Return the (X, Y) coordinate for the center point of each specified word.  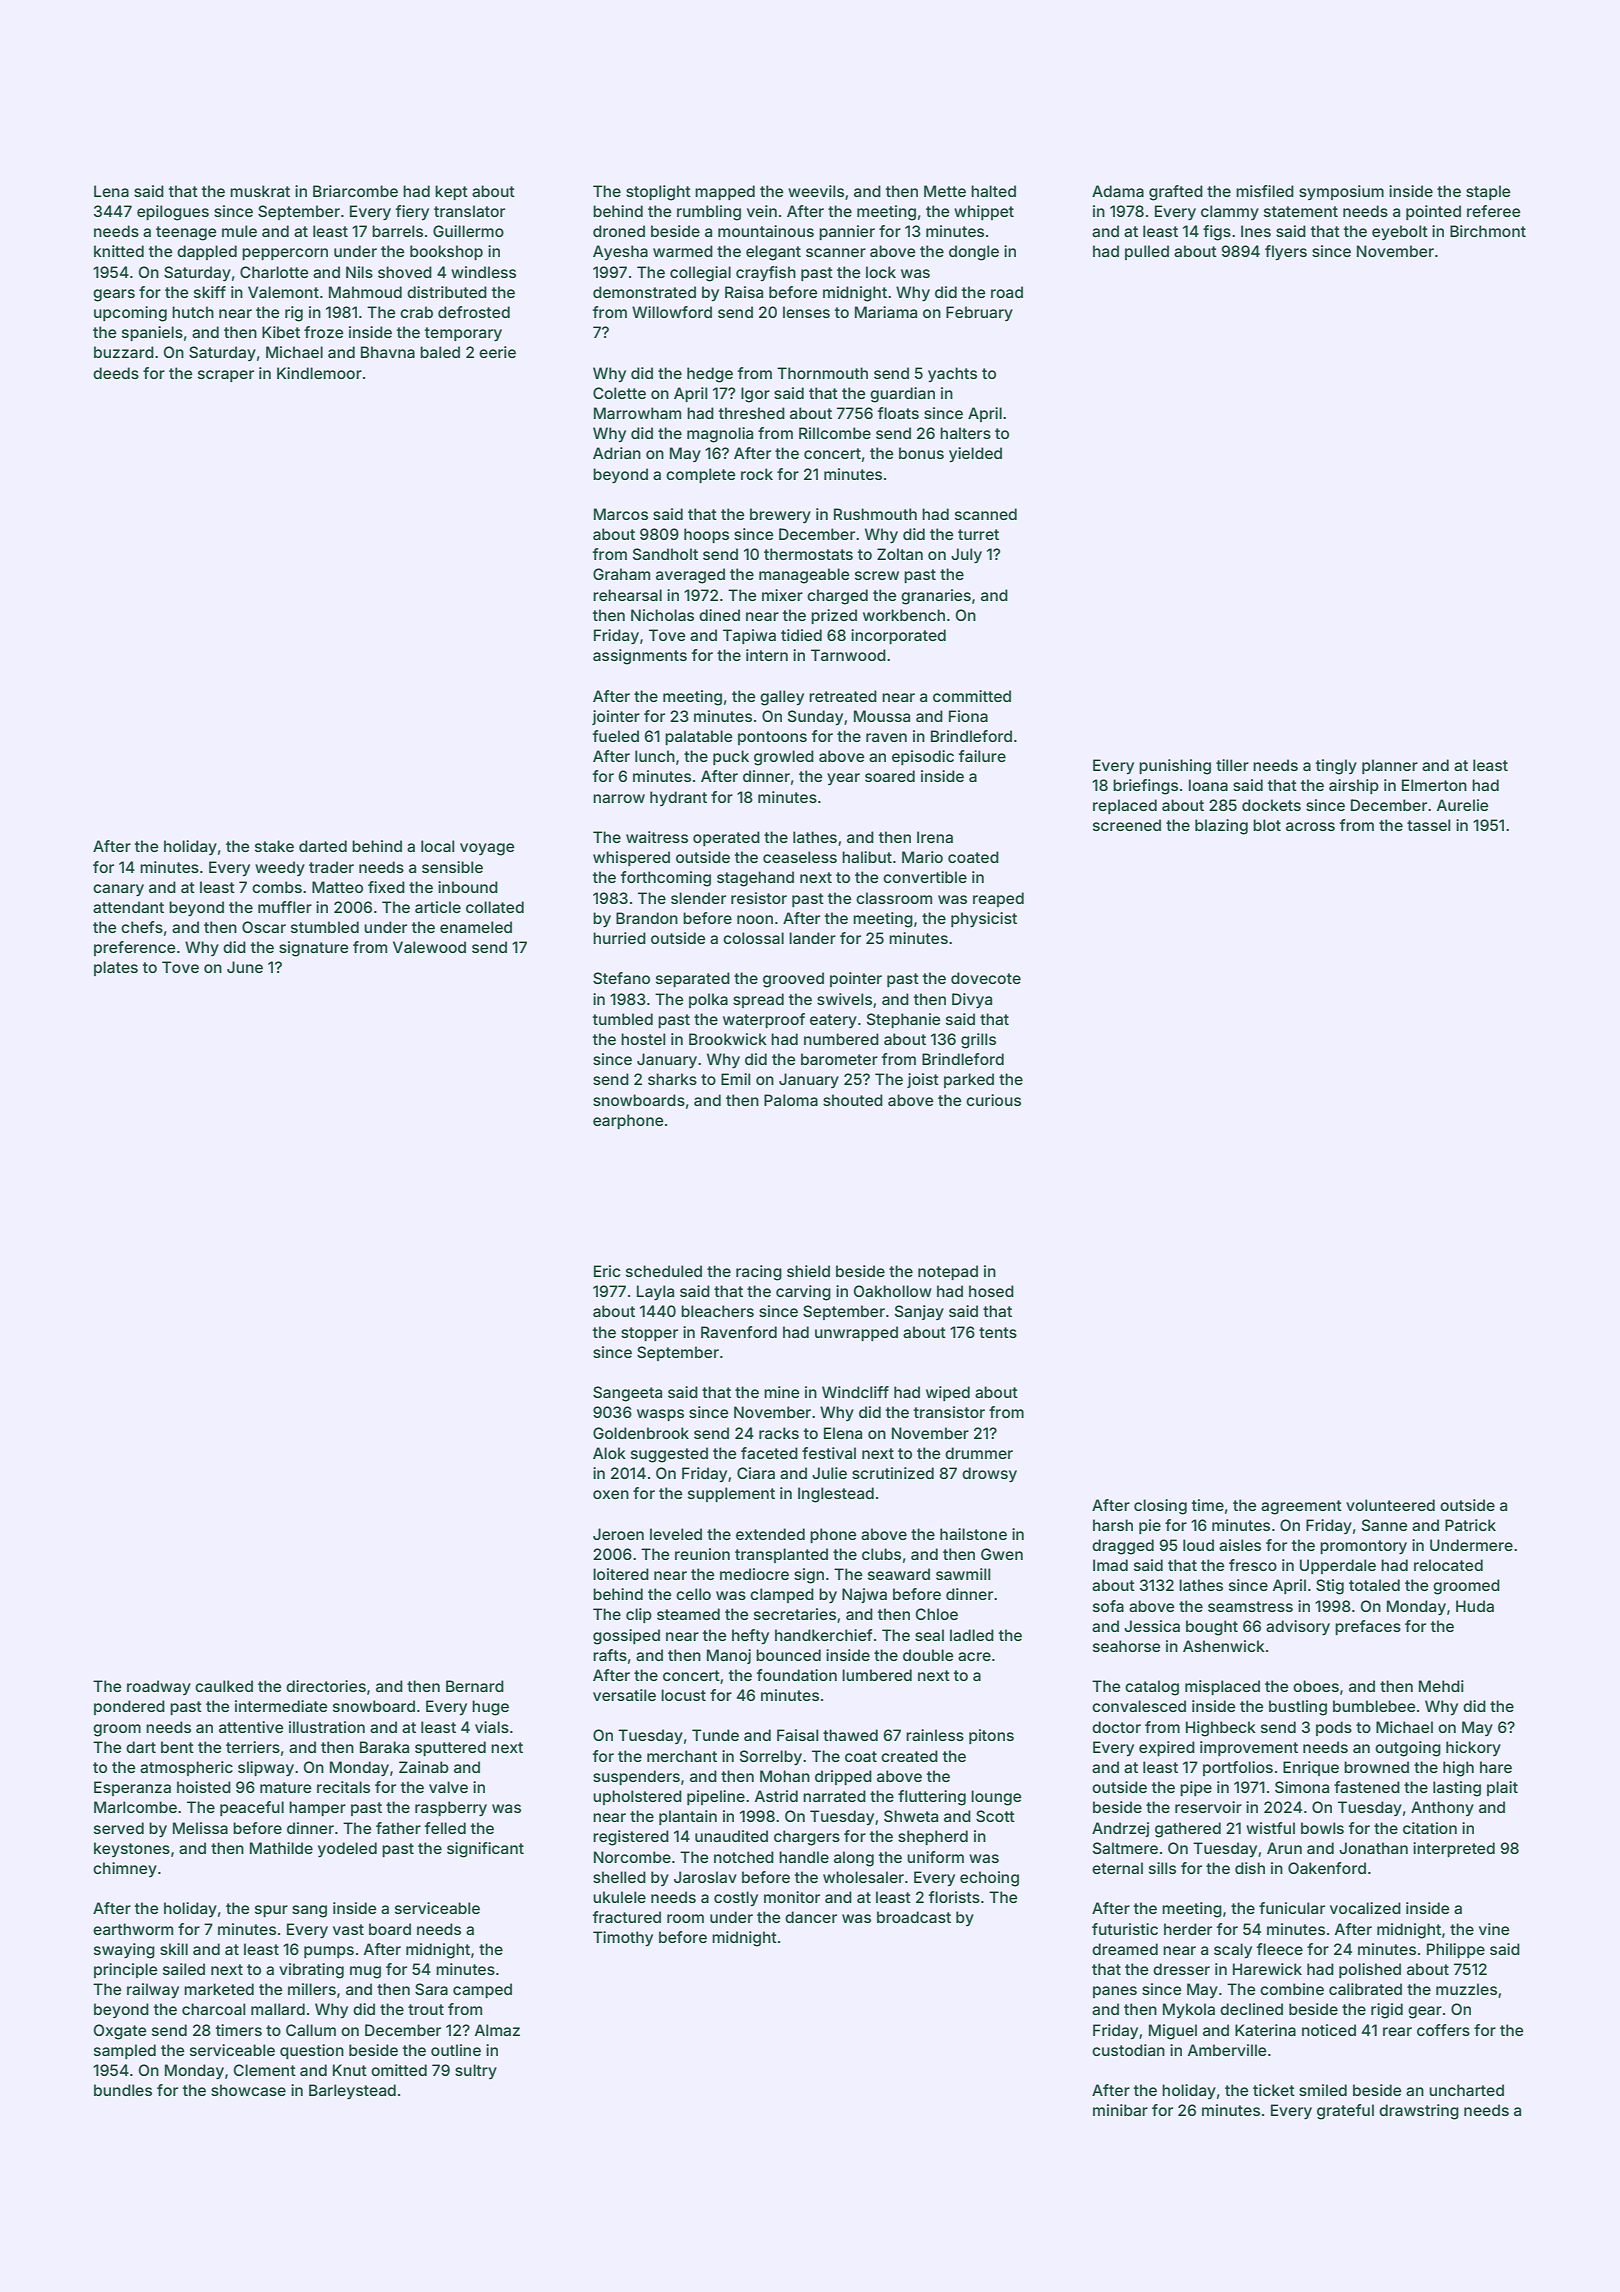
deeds (116, 373)
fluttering (932, 1798)
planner (1390, 766)
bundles (123, 2090)
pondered (129, 1707)
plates (116, 968)
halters (965, 433)
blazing (1221, 827)
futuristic (1125, 1929)
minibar (1120, 2110)
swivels (844, 999)
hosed (991, 1291)
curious (993, 1100)
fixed (386, 887)
